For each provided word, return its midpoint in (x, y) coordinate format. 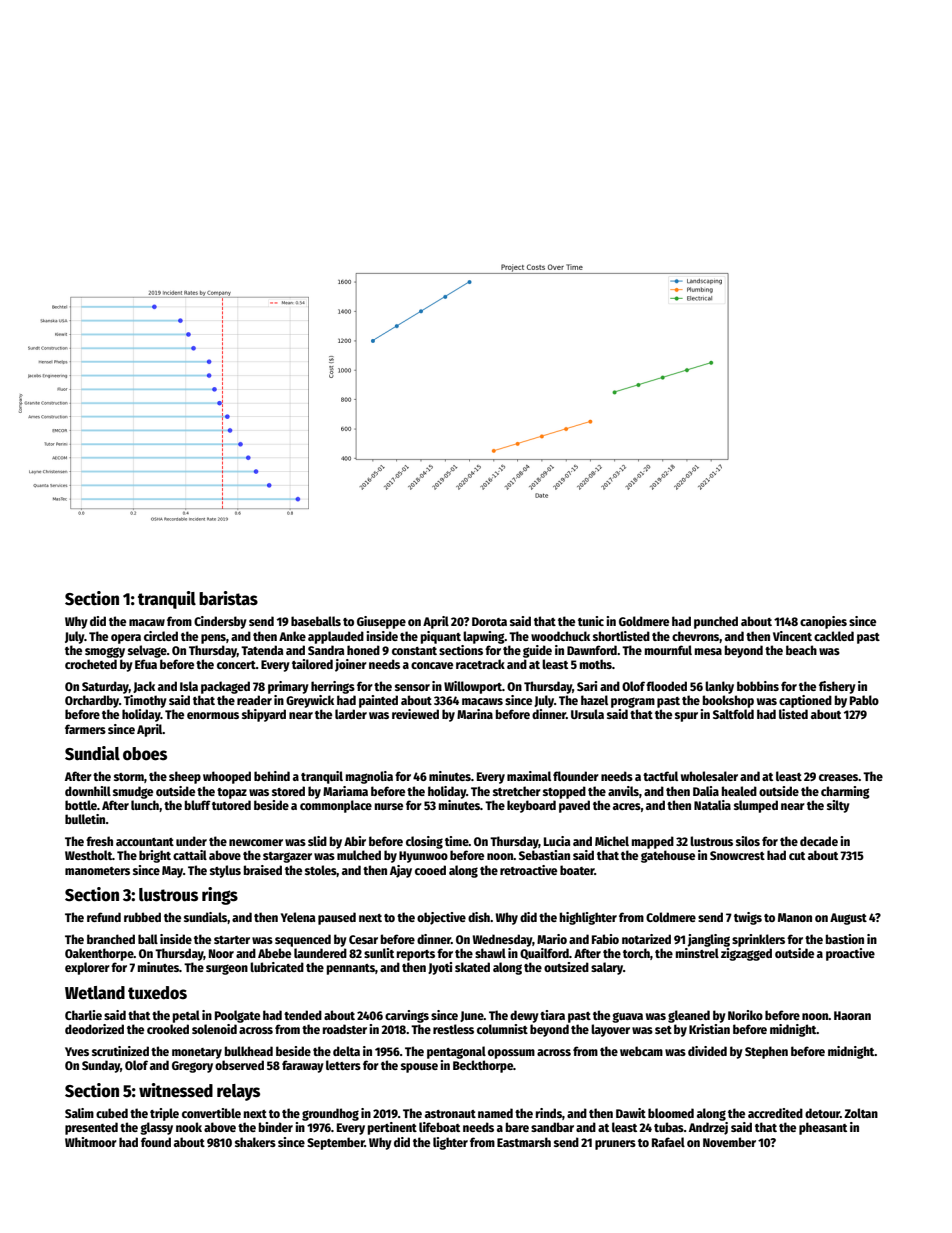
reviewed (415, 714)
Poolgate (237, 1016)
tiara (552, 1015)
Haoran (852, 1015)
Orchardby (92, 701)
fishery (837, 687)
